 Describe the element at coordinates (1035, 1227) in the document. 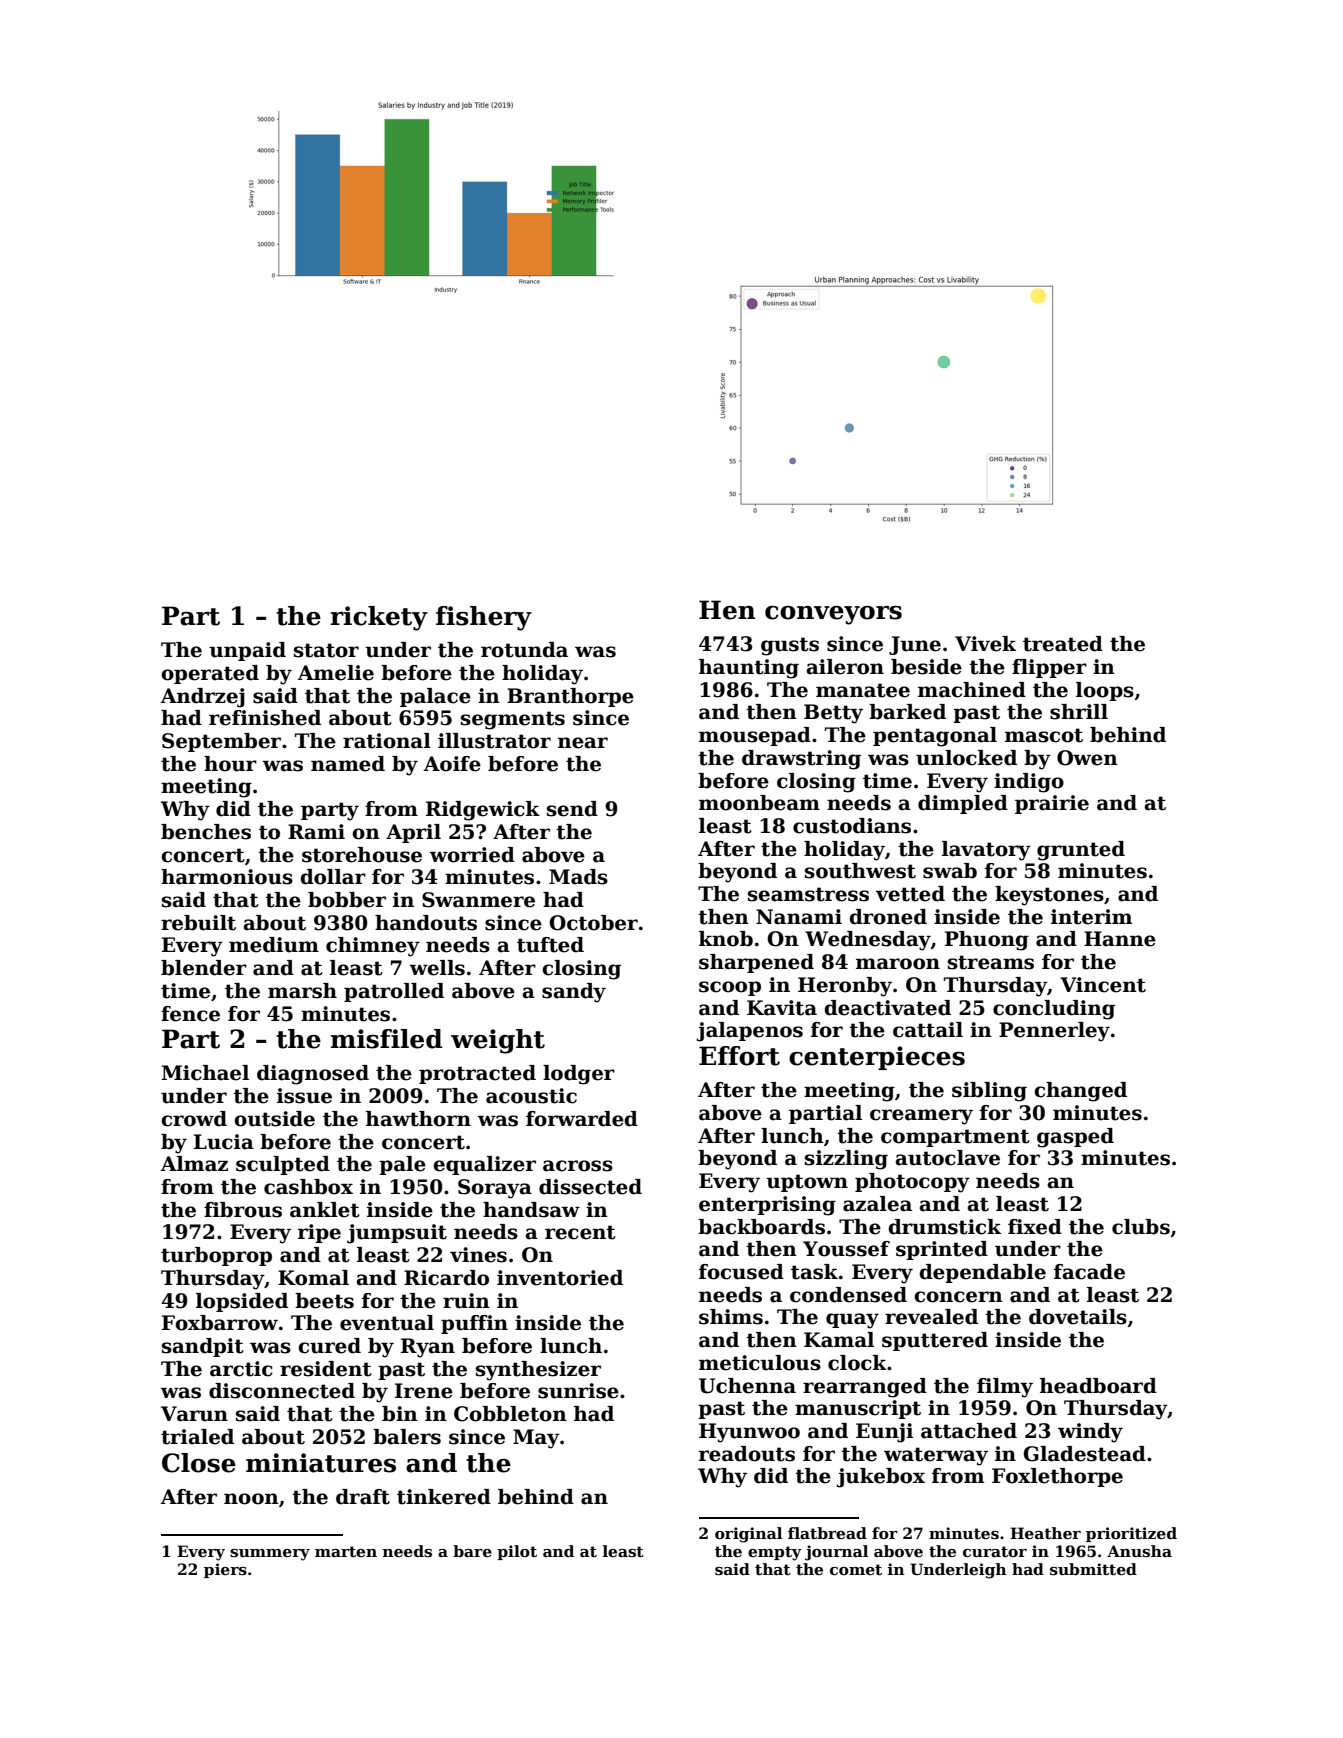

I see `fixed` at that location.
